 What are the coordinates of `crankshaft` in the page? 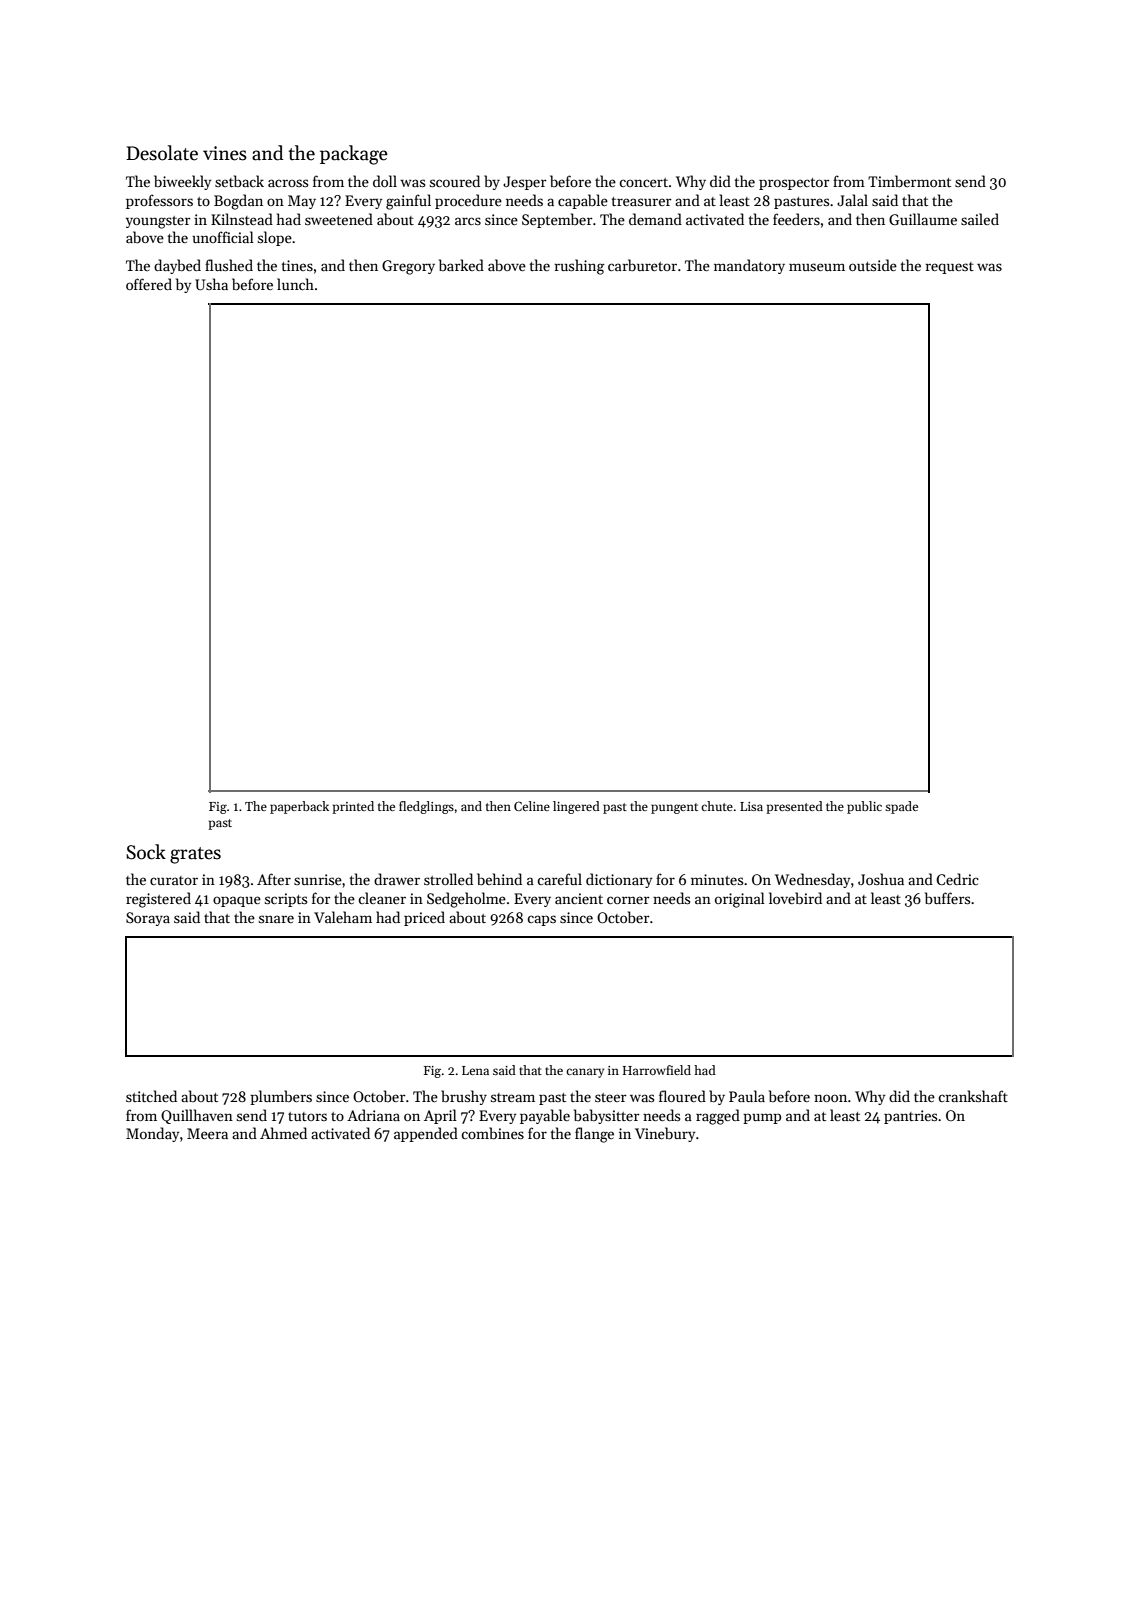 It's located at (973, 1096).
